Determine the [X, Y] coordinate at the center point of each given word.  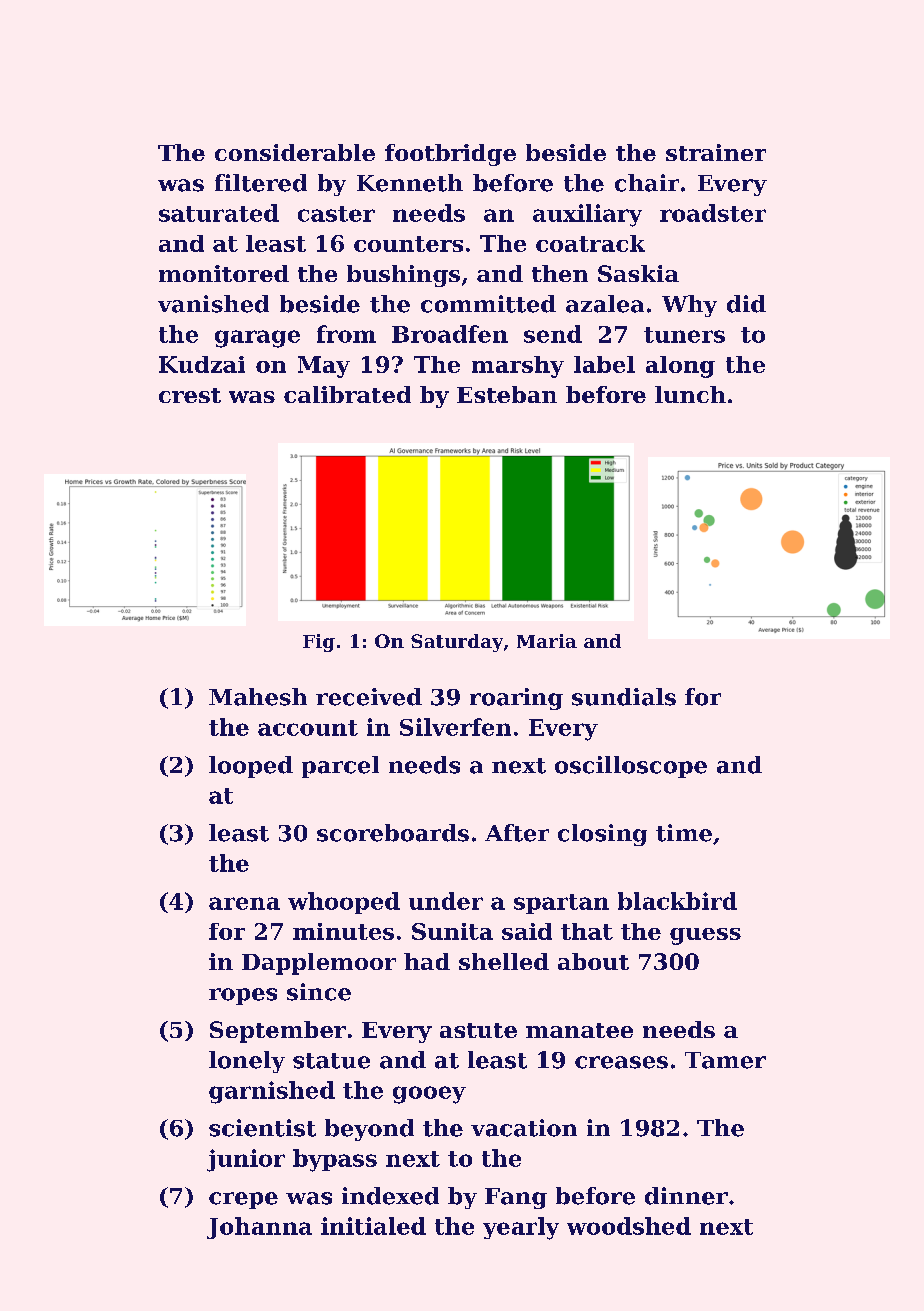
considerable [295, 152]
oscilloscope [631, 767]
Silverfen [455, 727]
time [684, 833]
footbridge [450, 155]
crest [190, 395]
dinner [686, 1196]
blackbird [677, 901]
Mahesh [258, 697]
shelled [504, 961]
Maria [547, 641]
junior [246, 1160]
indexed [390, 1196]
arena [244, 903]
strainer [716, 152]
